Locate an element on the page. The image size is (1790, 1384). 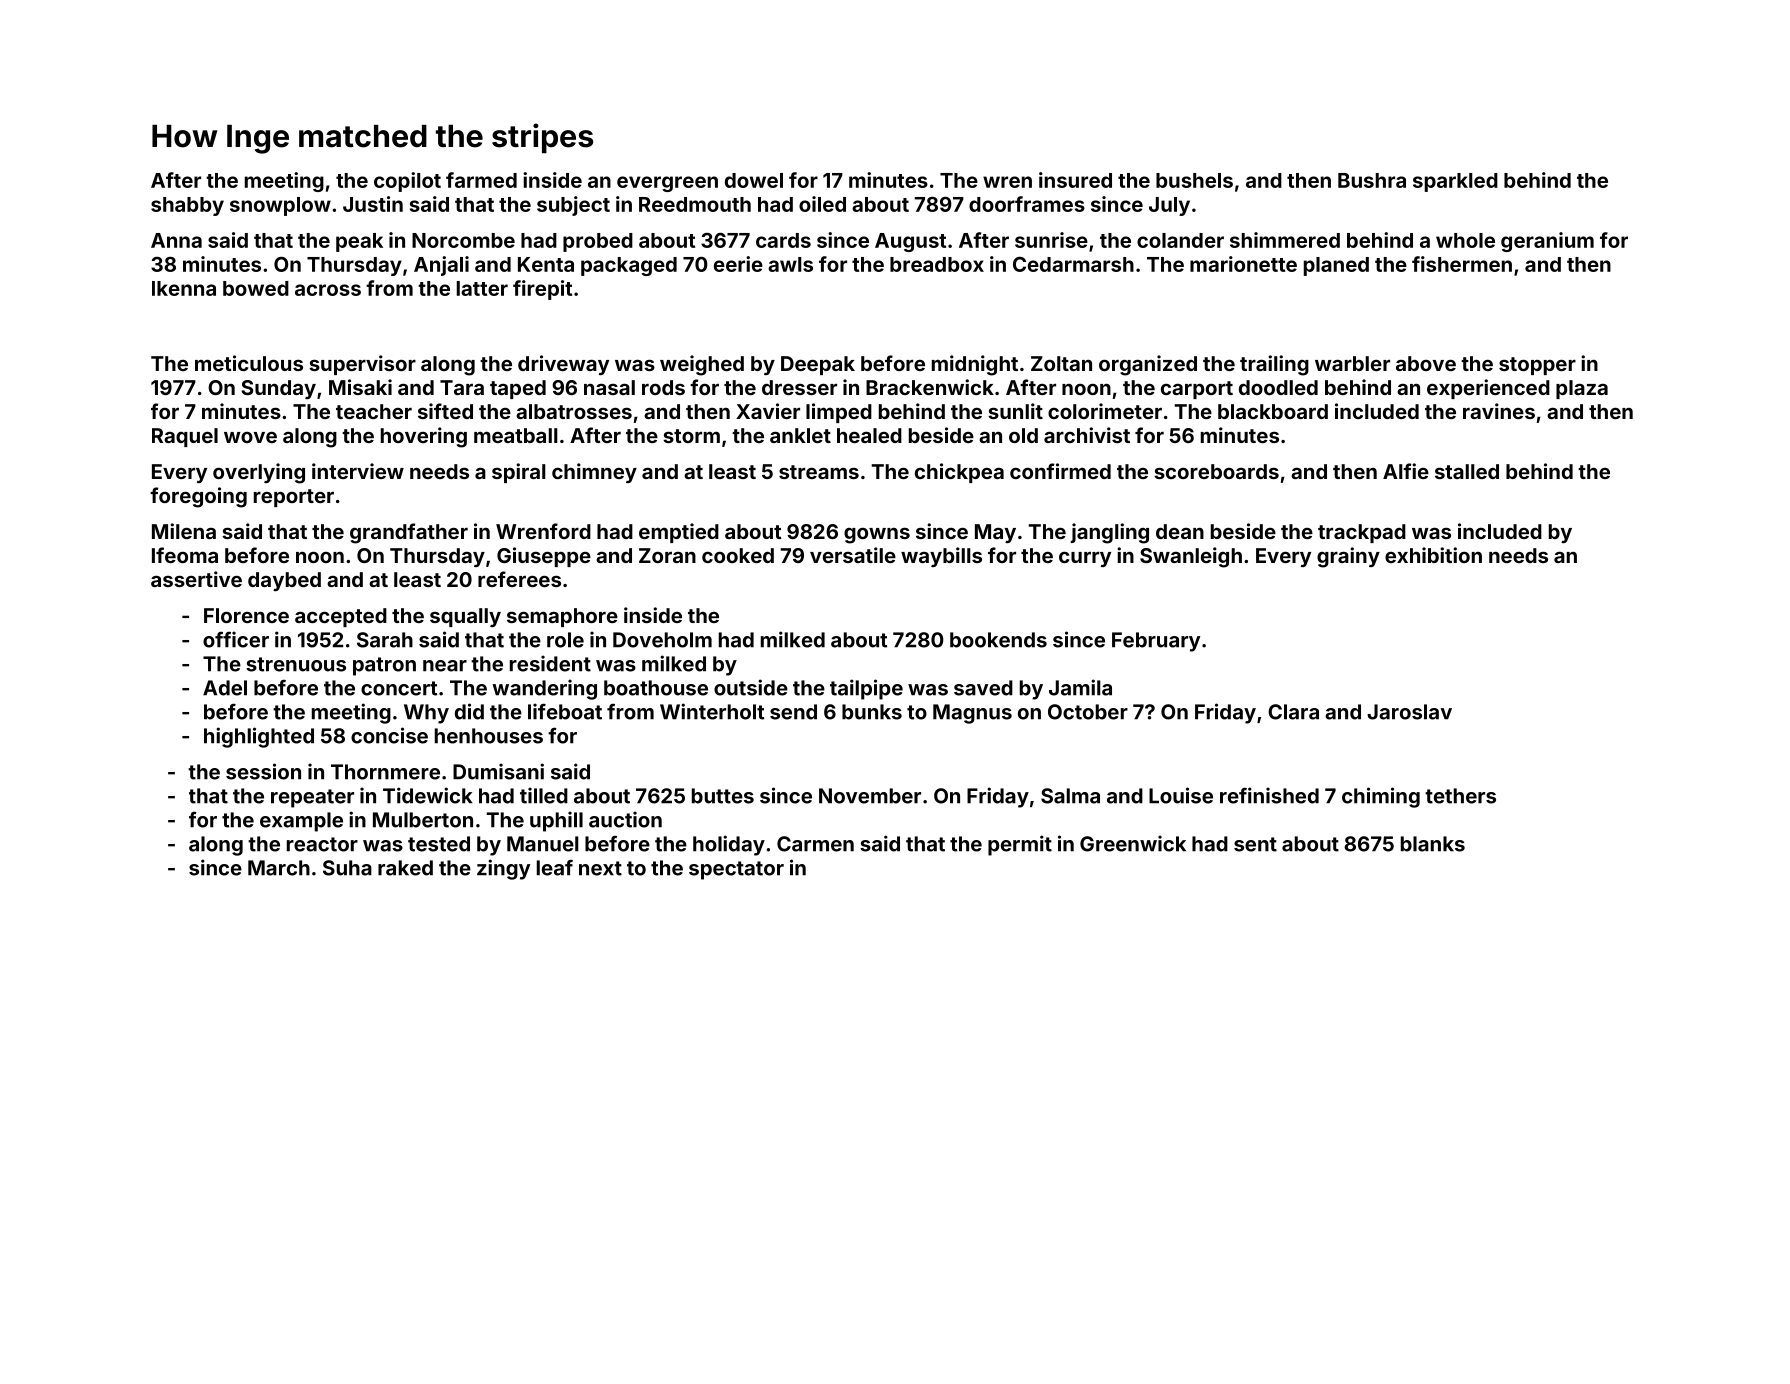
Salma is located at coordinates (1070, 796).
